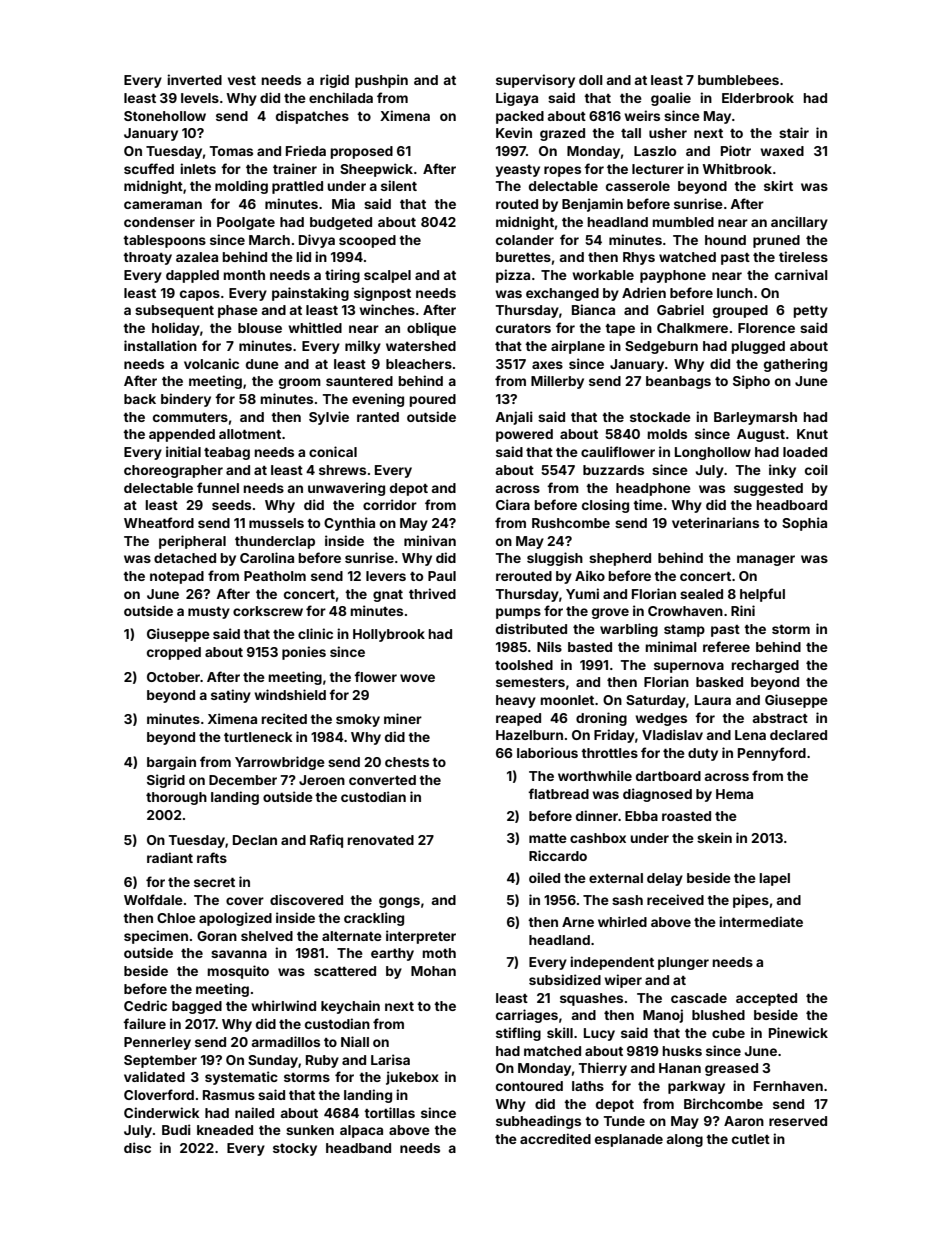  Describe the element at coordinates (671, 99) in the image. I see `goalie` at that location.
